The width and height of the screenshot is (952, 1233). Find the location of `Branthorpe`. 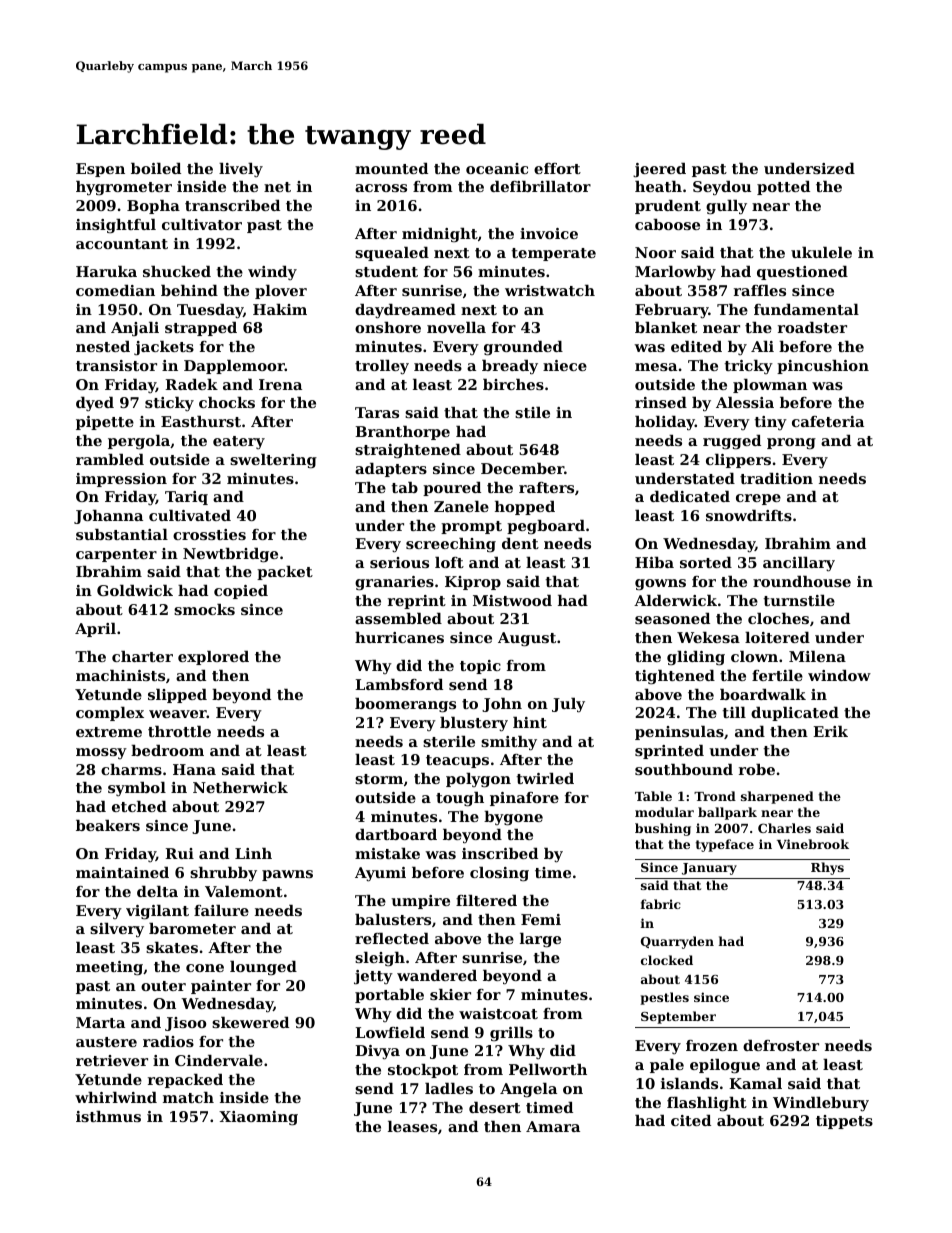

Branthorpe is located at coordinates (402, 433).
